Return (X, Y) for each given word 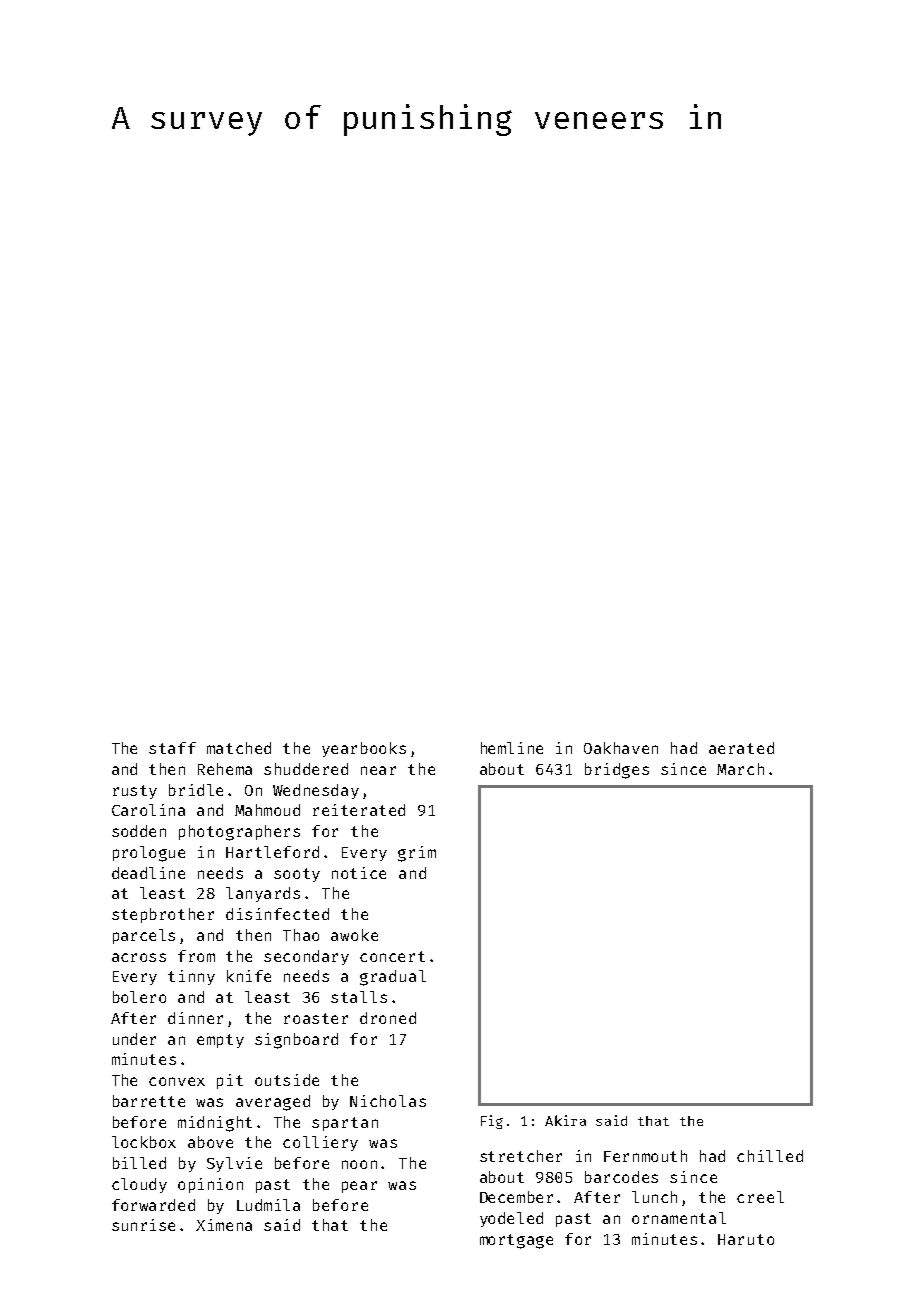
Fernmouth (645, 1156)
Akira (565, 1120)
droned (388, 1018)
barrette (149, 1101)
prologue (149, 854)
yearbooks (364, 749)
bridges (617, 771)
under (134, 1039)
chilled (770, 1156)
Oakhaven (621, 748)
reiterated (359, 810)
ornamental (679, 1218)
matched (239, 748)
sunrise (143, 1225)
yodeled (511, 1219)
